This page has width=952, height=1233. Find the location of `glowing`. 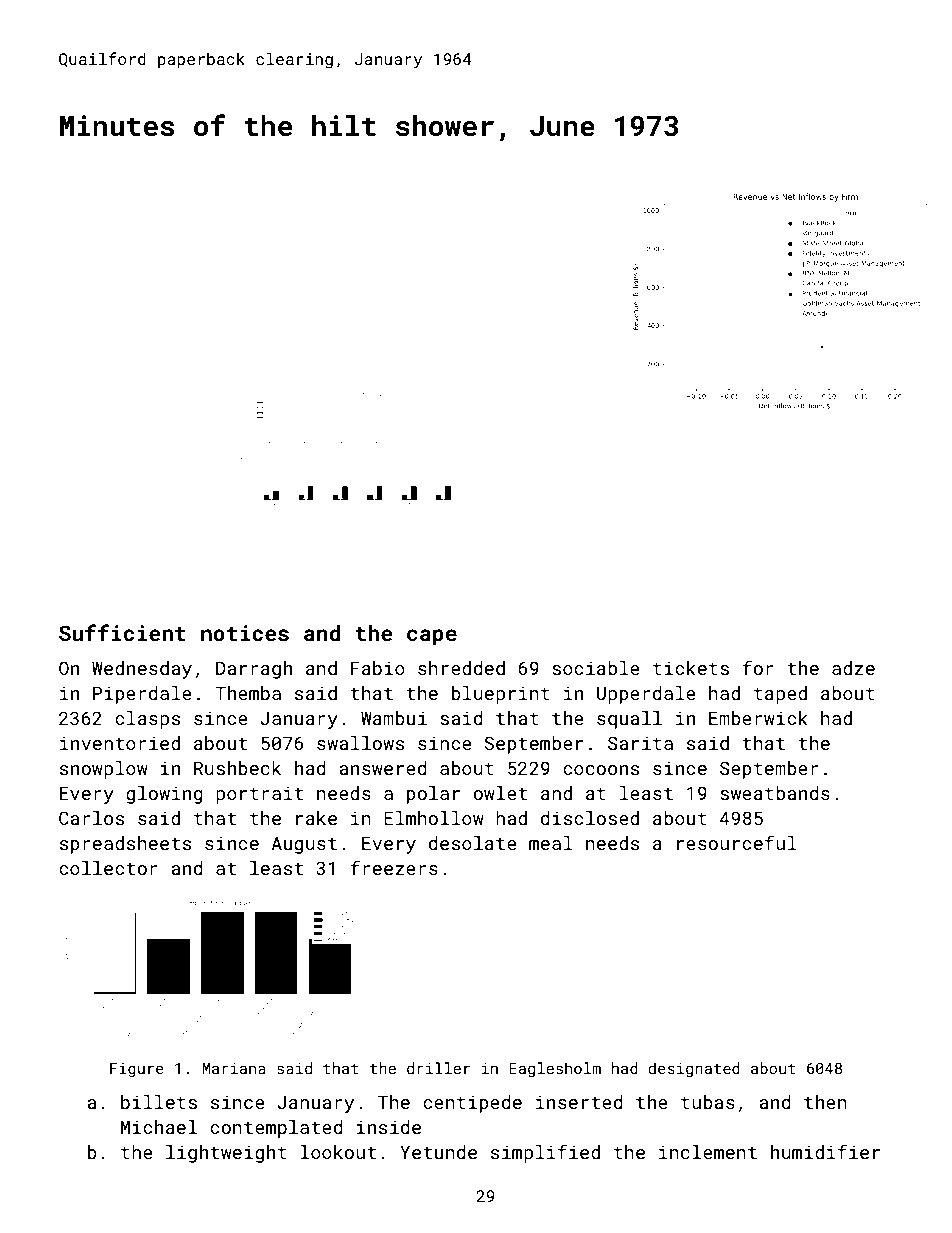

glowing is located at coordinates (164, 795).
